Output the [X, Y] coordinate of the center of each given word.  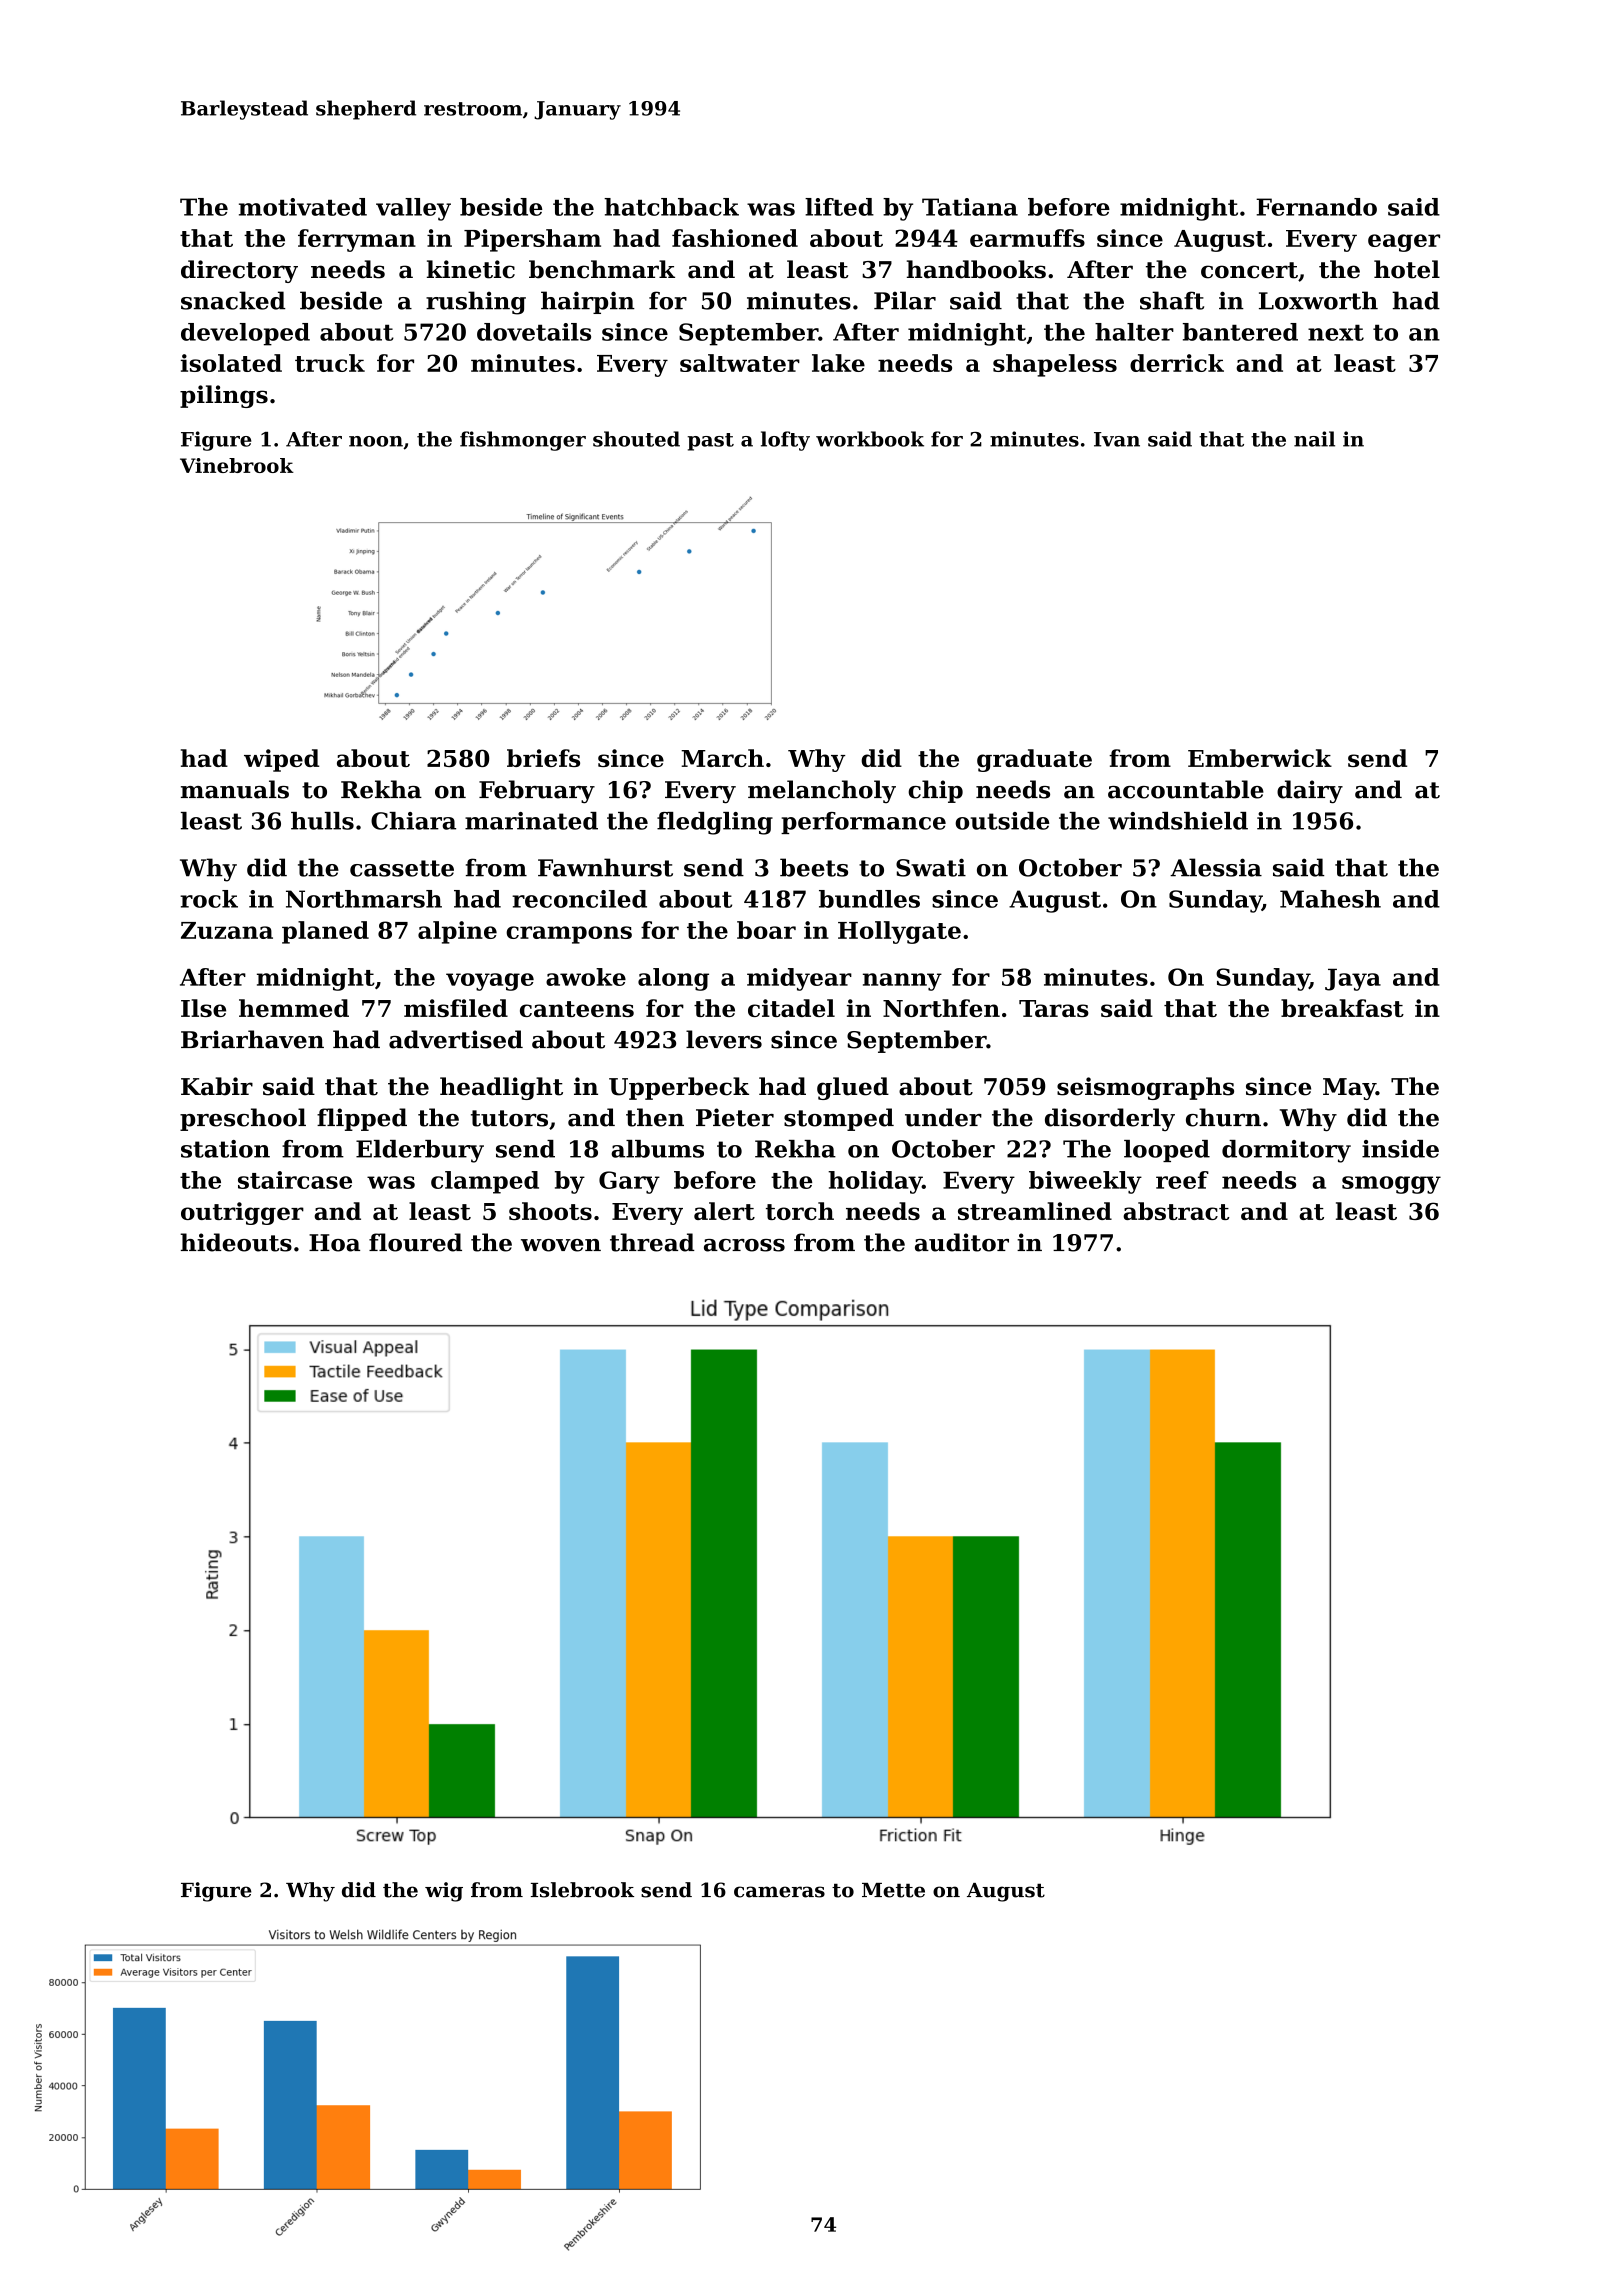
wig [444, 1892]
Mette [893, 1890]
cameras [779, 1892]
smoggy [1391, 1185]
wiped [281, 760]
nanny [902, 982]
